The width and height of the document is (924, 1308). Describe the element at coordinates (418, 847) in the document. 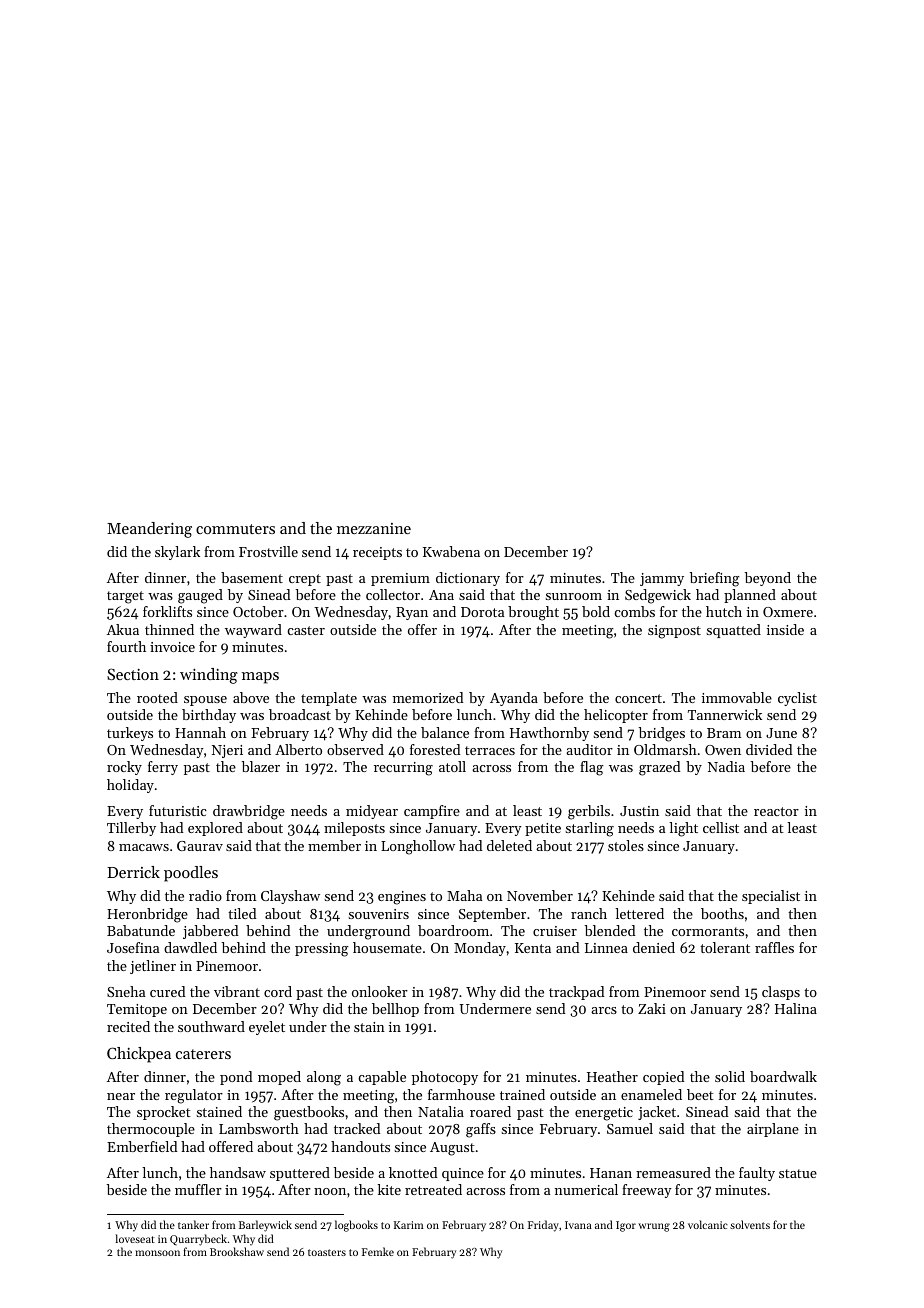

I see `Longhollow` at that location.
